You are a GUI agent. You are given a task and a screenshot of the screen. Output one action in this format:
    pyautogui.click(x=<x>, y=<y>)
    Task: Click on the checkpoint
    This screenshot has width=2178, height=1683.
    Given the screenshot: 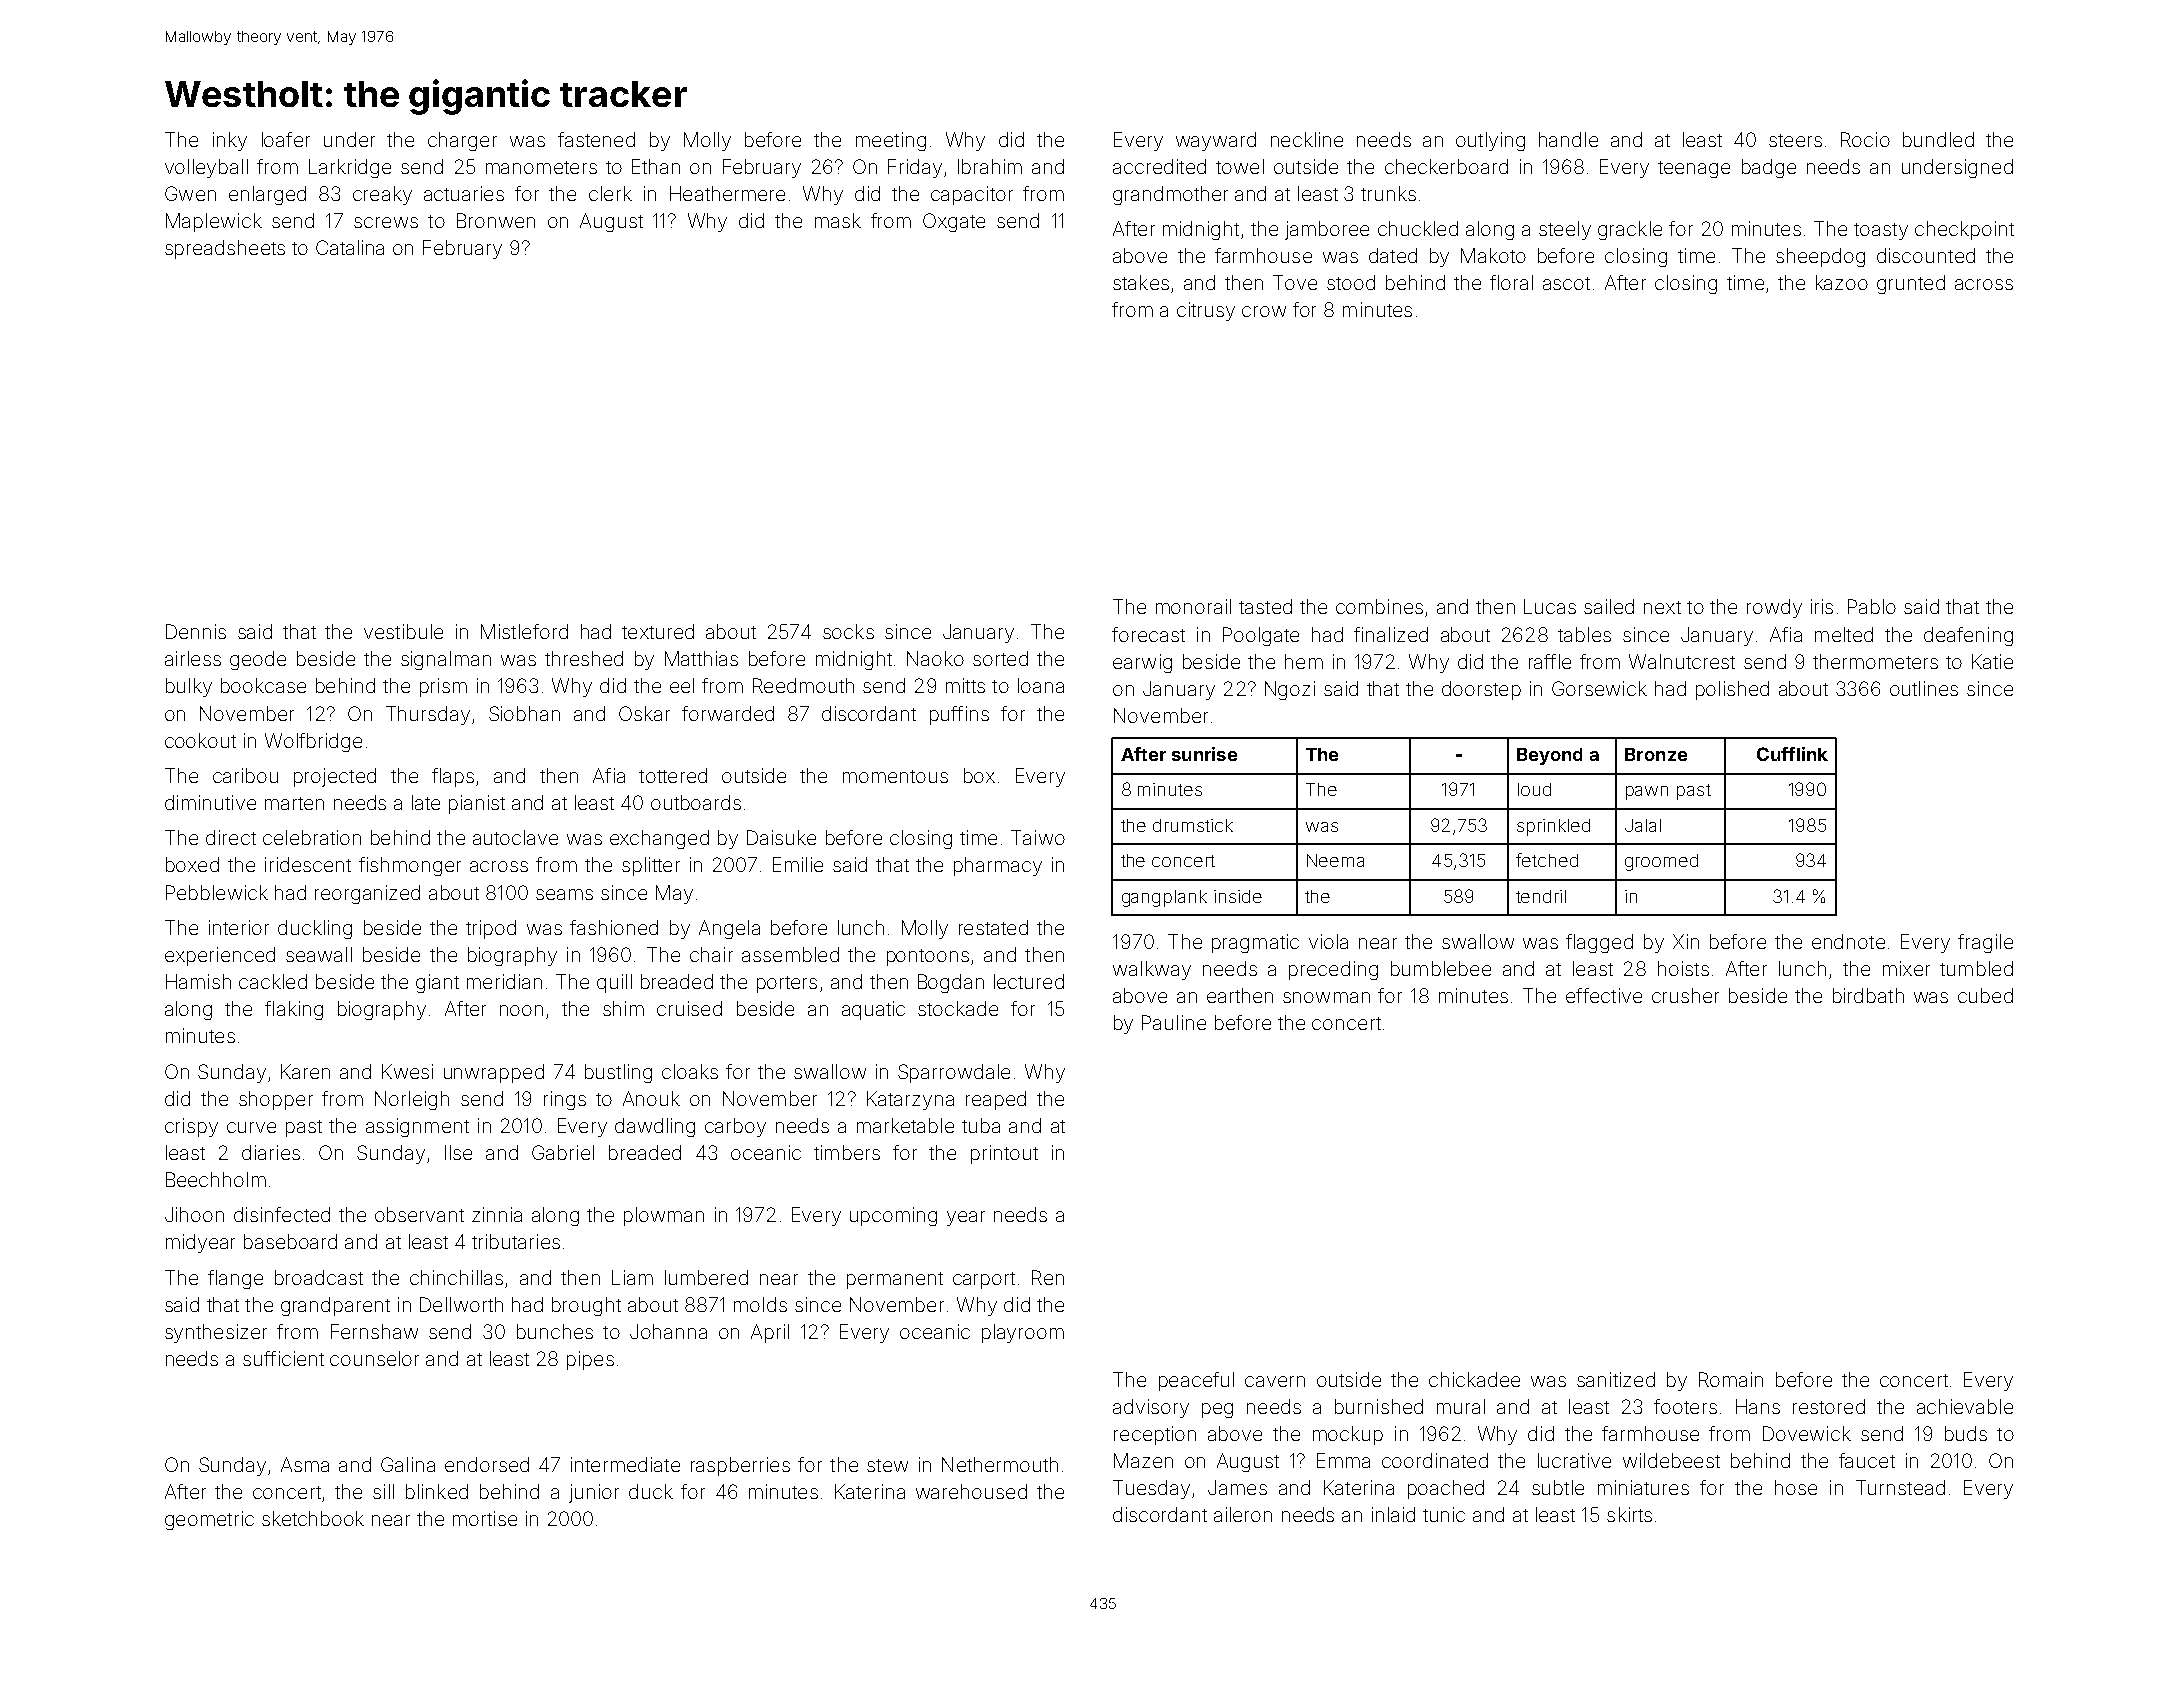 What is the action you would take?
    pyautogui.click(x=1964, y=230)
